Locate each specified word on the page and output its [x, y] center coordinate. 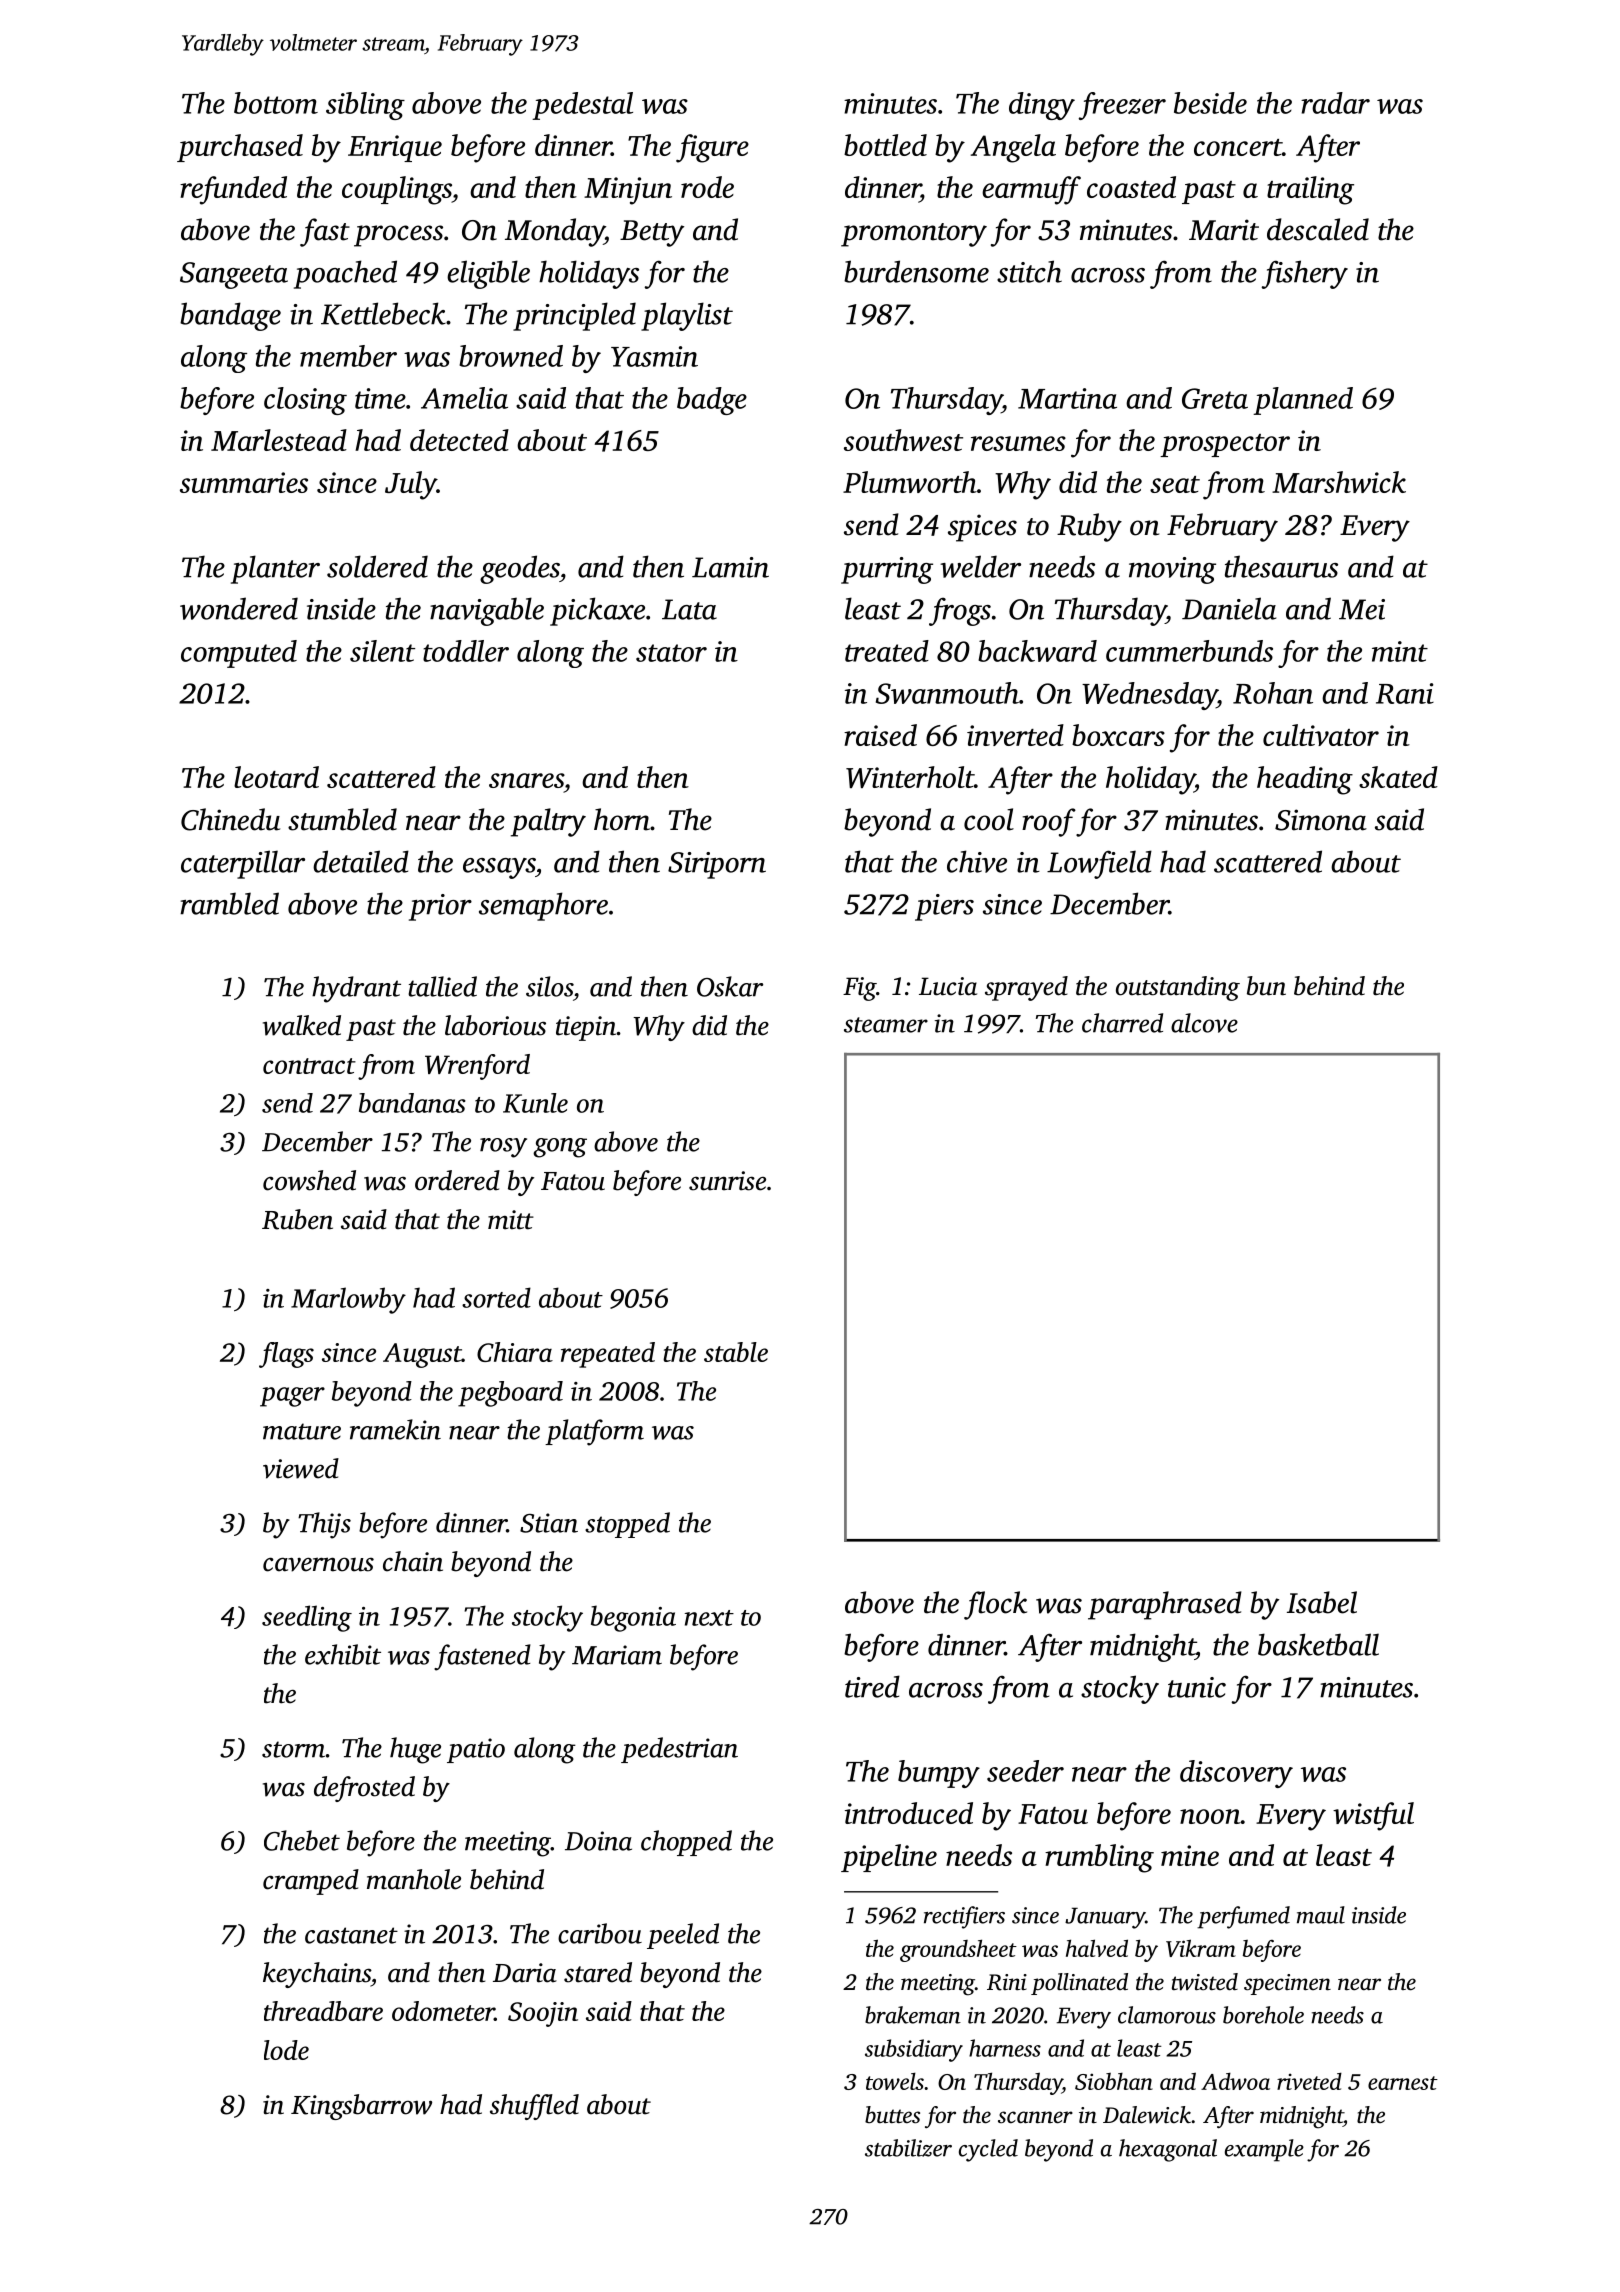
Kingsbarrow [361, 2107]
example [1264, 2150]
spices [982, 528]
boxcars [1118, 735]
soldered [377, 566]
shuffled [534, 2107]
